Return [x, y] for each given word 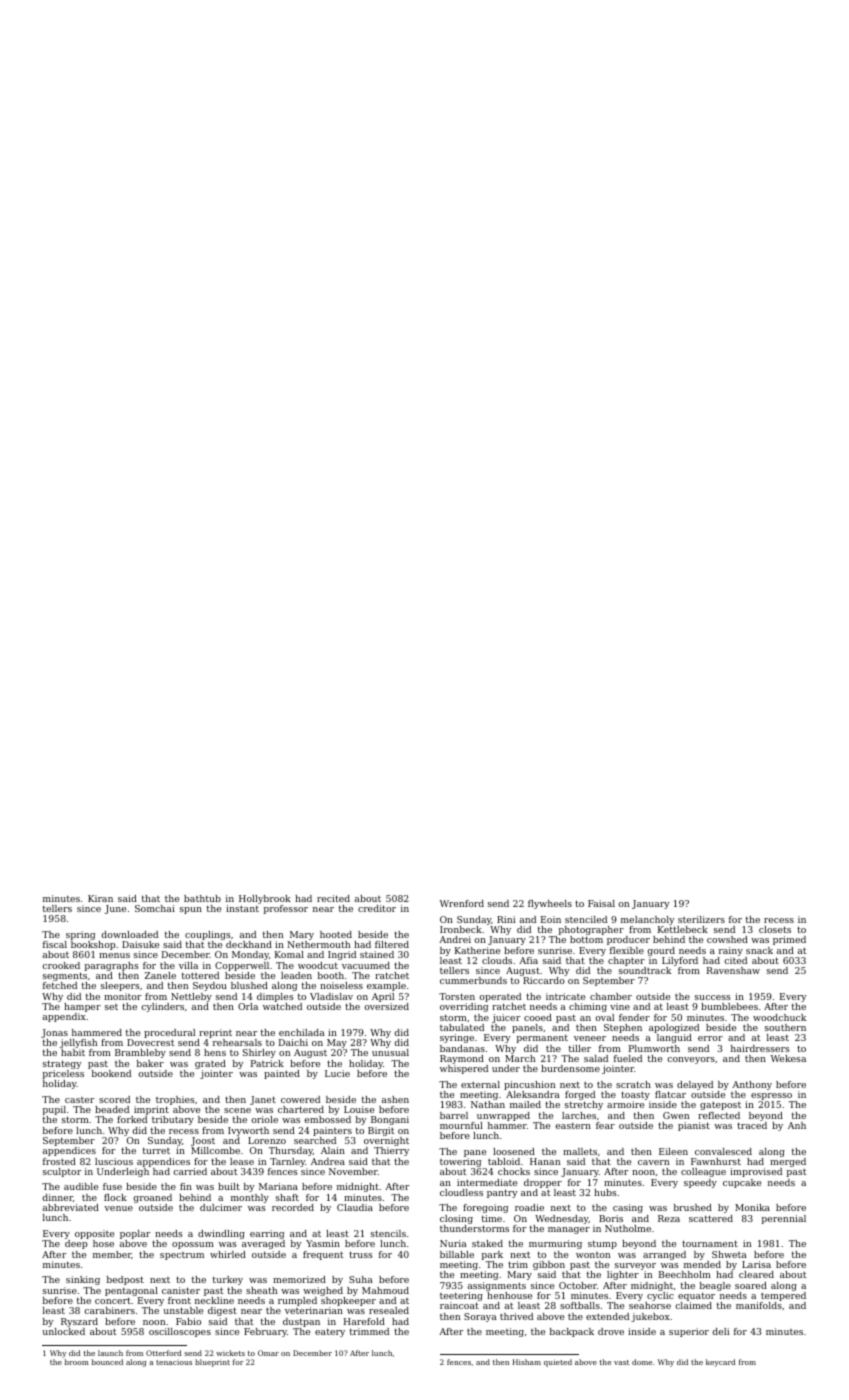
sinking [83, 1280]
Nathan [488, 1104]
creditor [377, 908]
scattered [711, 1218]
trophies [175, 1100]
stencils [388, 1233]
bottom [586, 939]
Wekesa [788, 1058]
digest [222, 1311]
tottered [200, 975]
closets [775, 929]
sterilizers [701, 919]
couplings [208, 935]
